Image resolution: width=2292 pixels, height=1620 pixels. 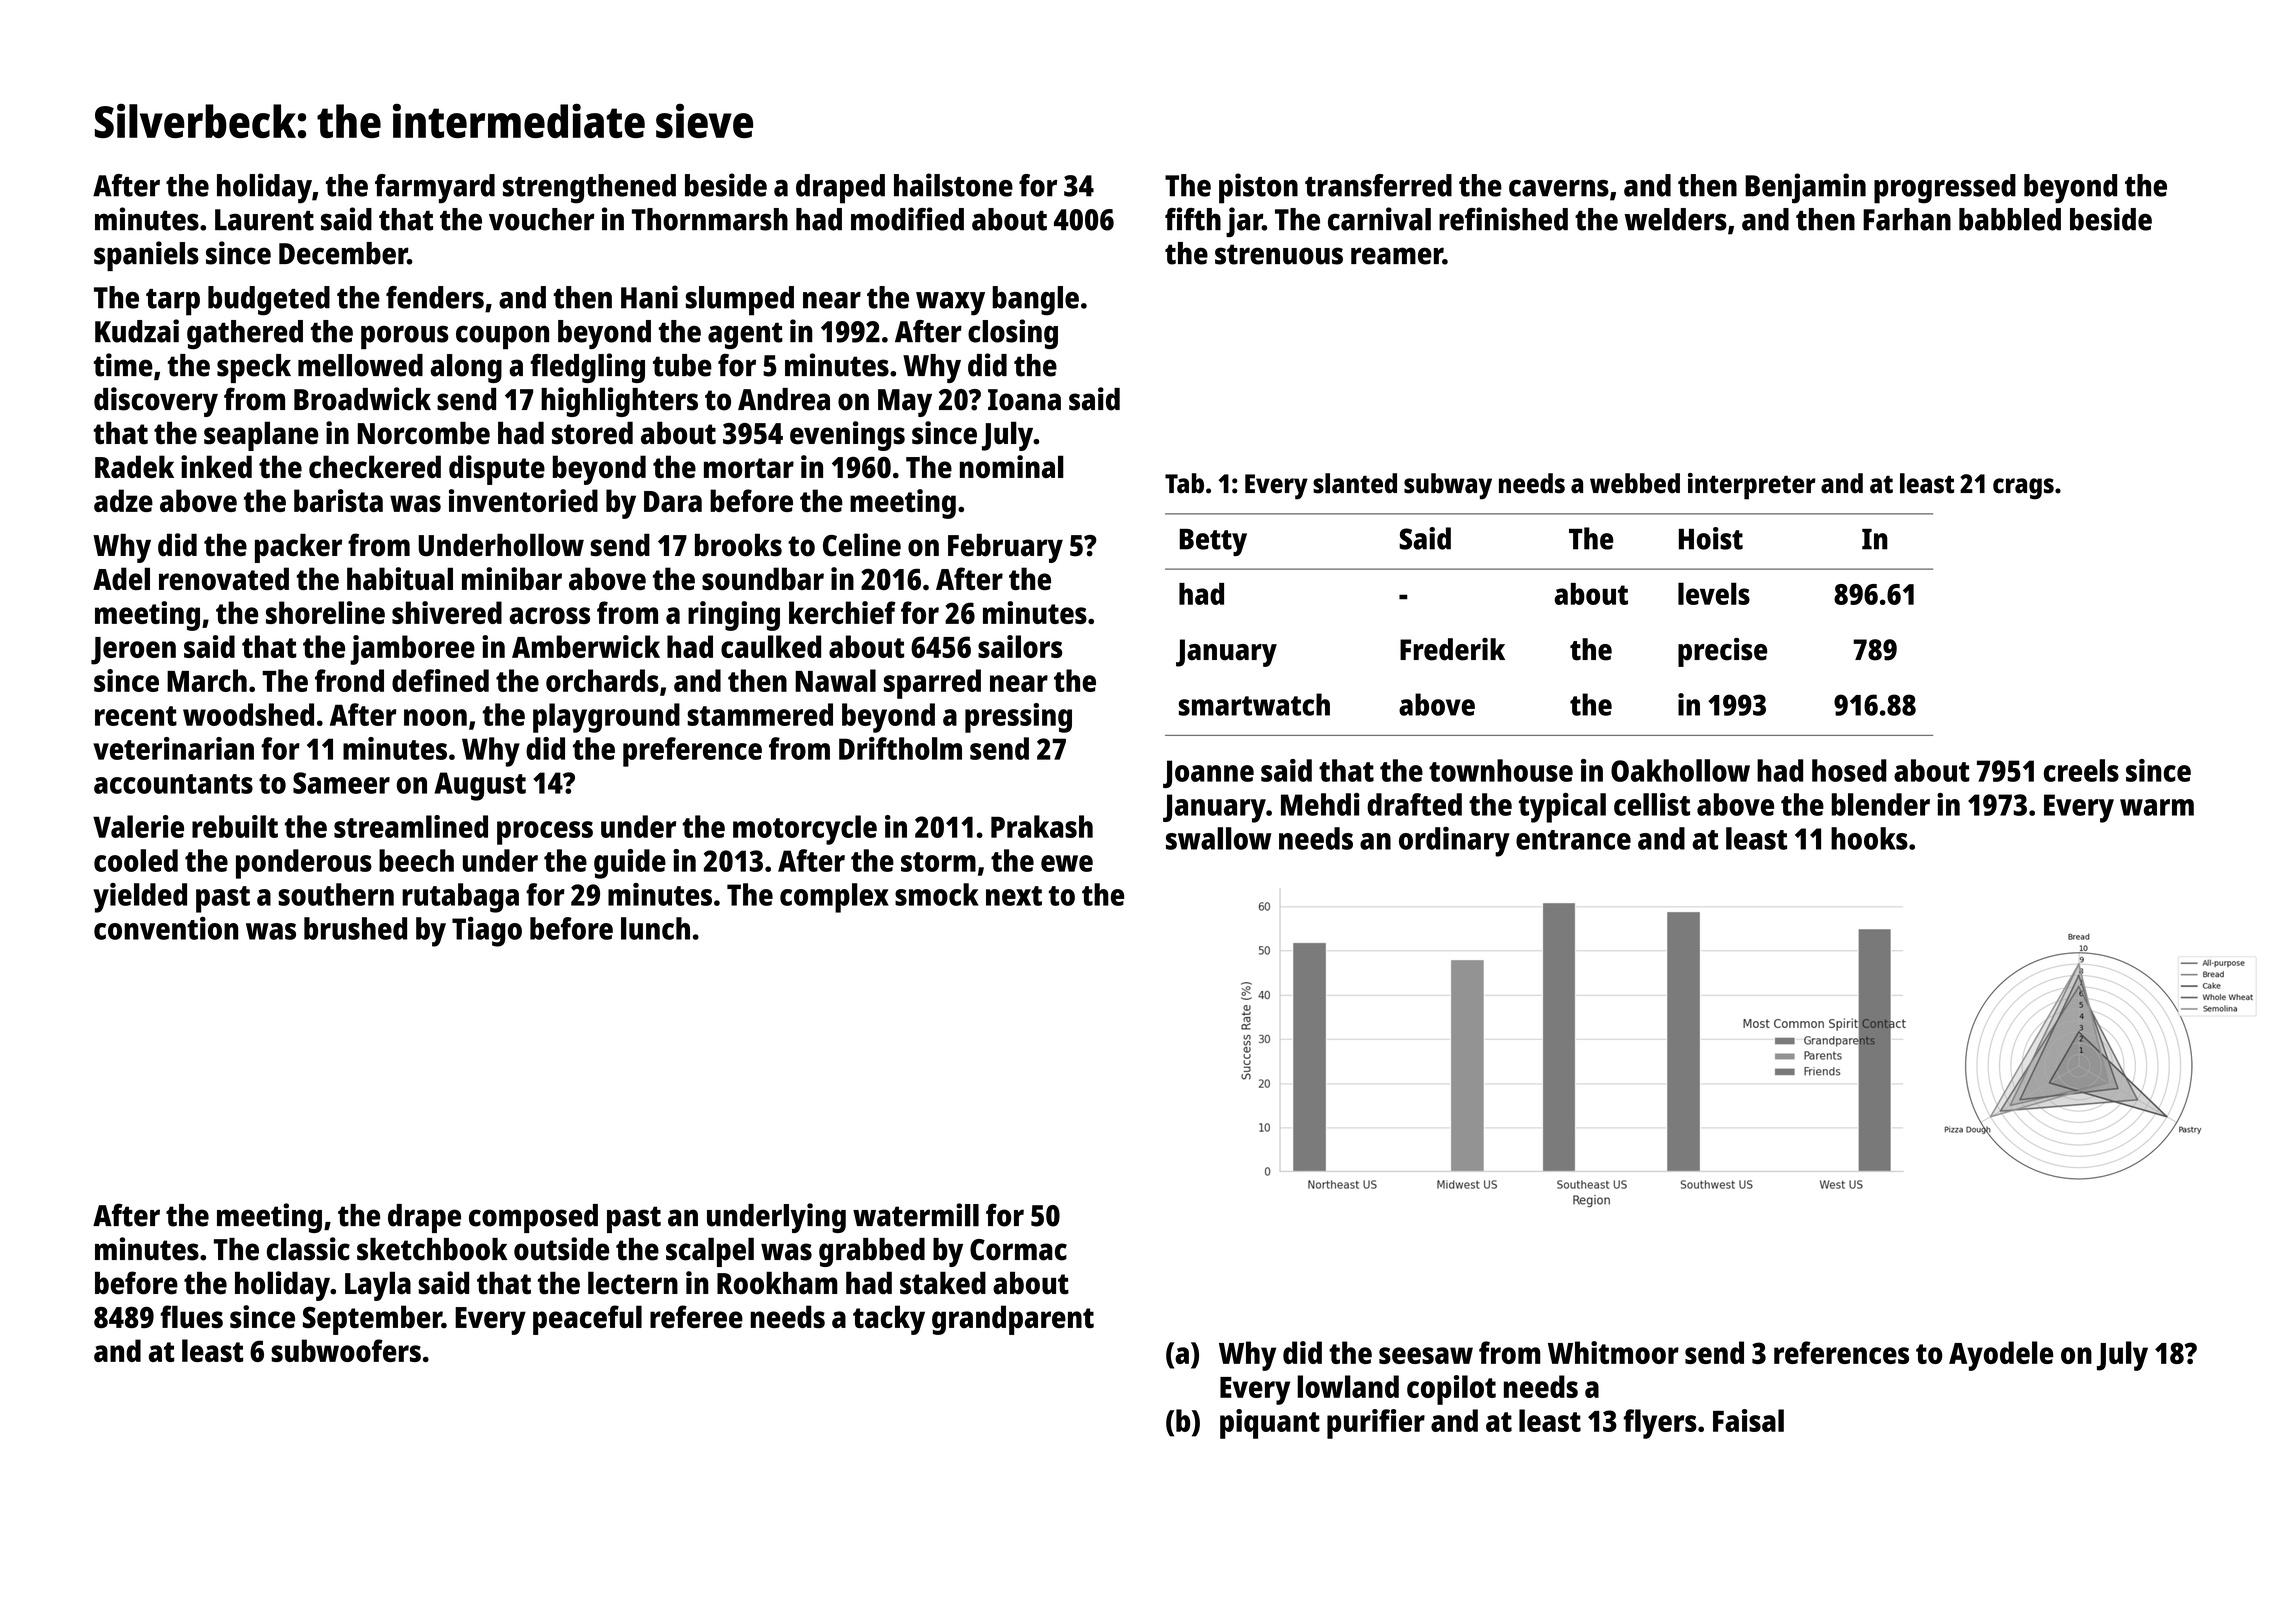 What do you see at coordinates (1018, 1250) in the page?
I see `Cormac` at bounding box center [1018, 1250].
